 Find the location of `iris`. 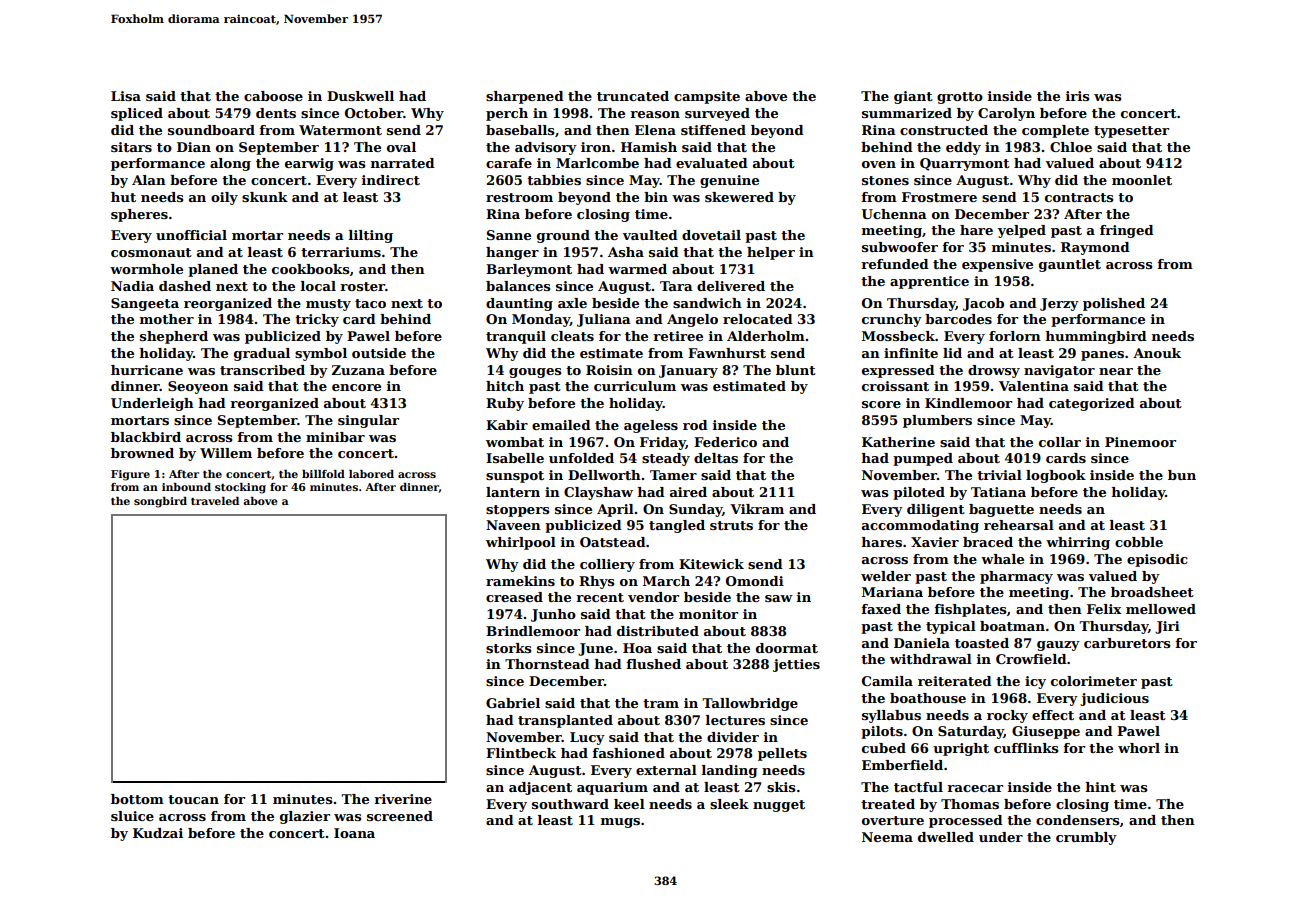

iris is located at coordinates (1077, 96).
